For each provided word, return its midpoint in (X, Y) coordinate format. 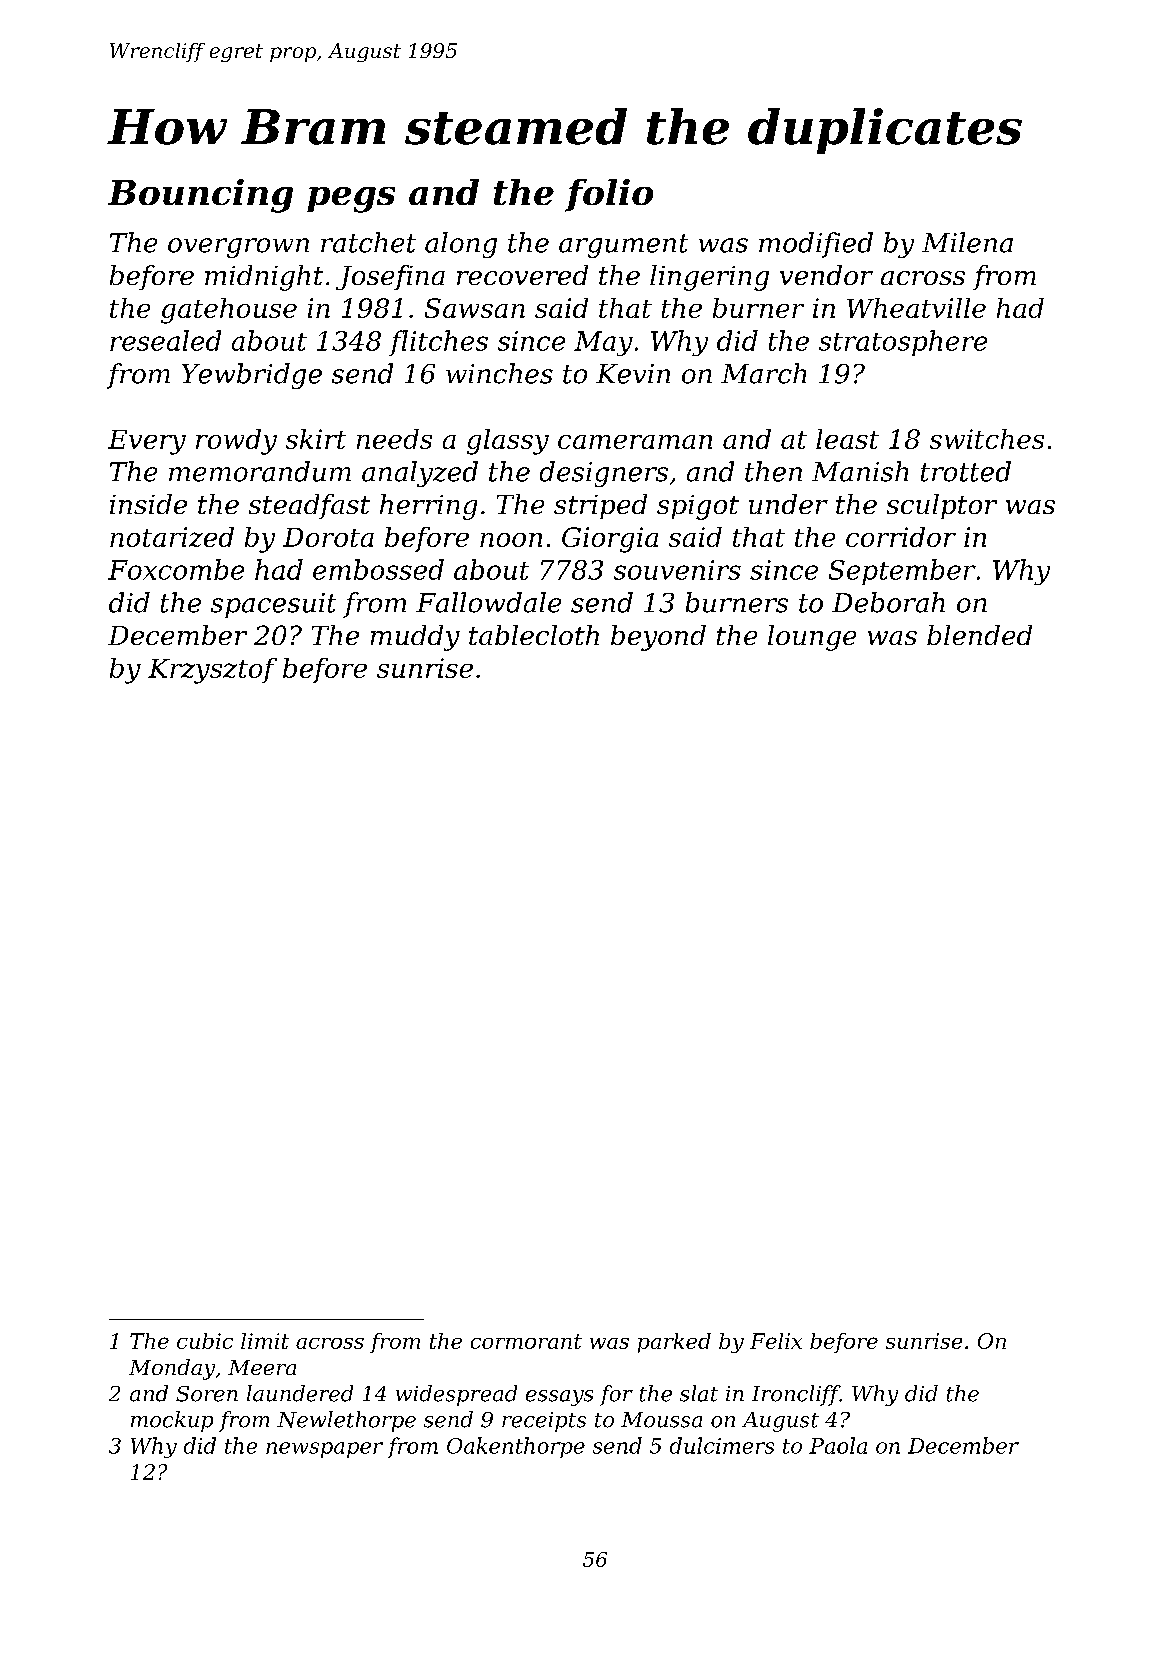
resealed (165, 340)
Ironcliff (796, 1395)
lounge (812, 638)
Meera (262, 1367)
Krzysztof (212, 671)
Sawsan (475, 308)
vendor (826, 275)
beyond (658, 638)
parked (674, 1343)
